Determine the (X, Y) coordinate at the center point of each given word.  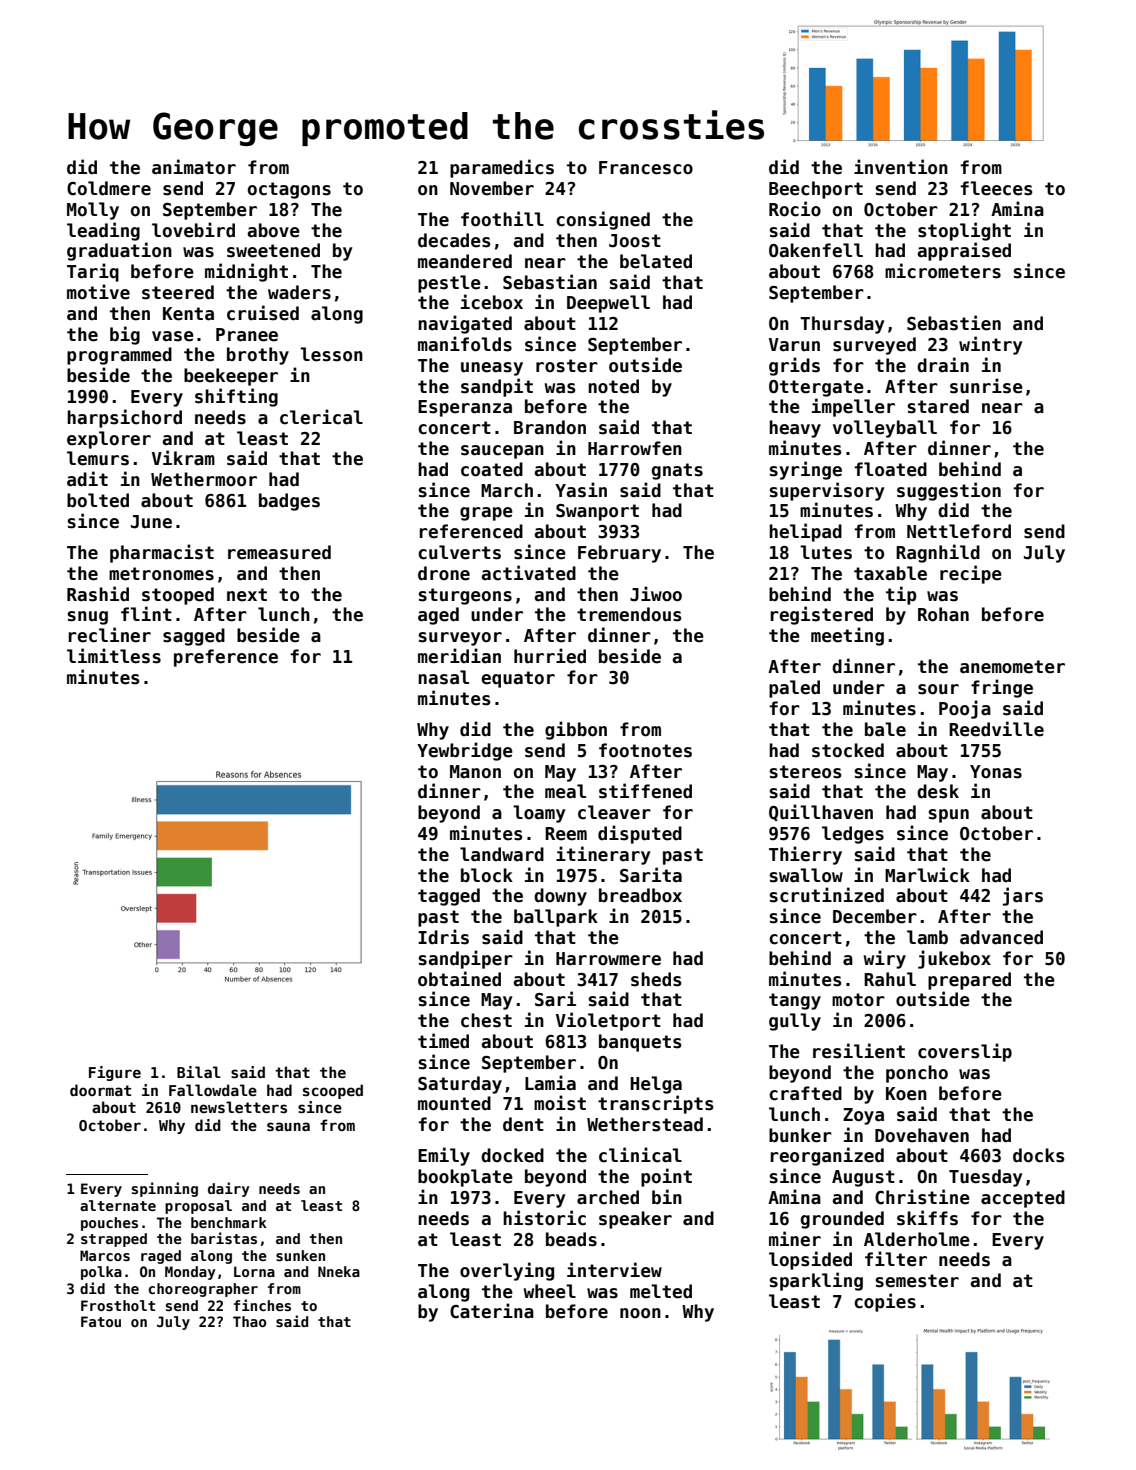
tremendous (629, 614)
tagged (449, 897)
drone (444, 573)
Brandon (550, 427)
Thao (249, 1321)
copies (885, 1302)
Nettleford (959, 531)
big (125, 335)
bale (885, 729)
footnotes (645, 750)
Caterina (492, 1311)
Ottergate (816, 388)
